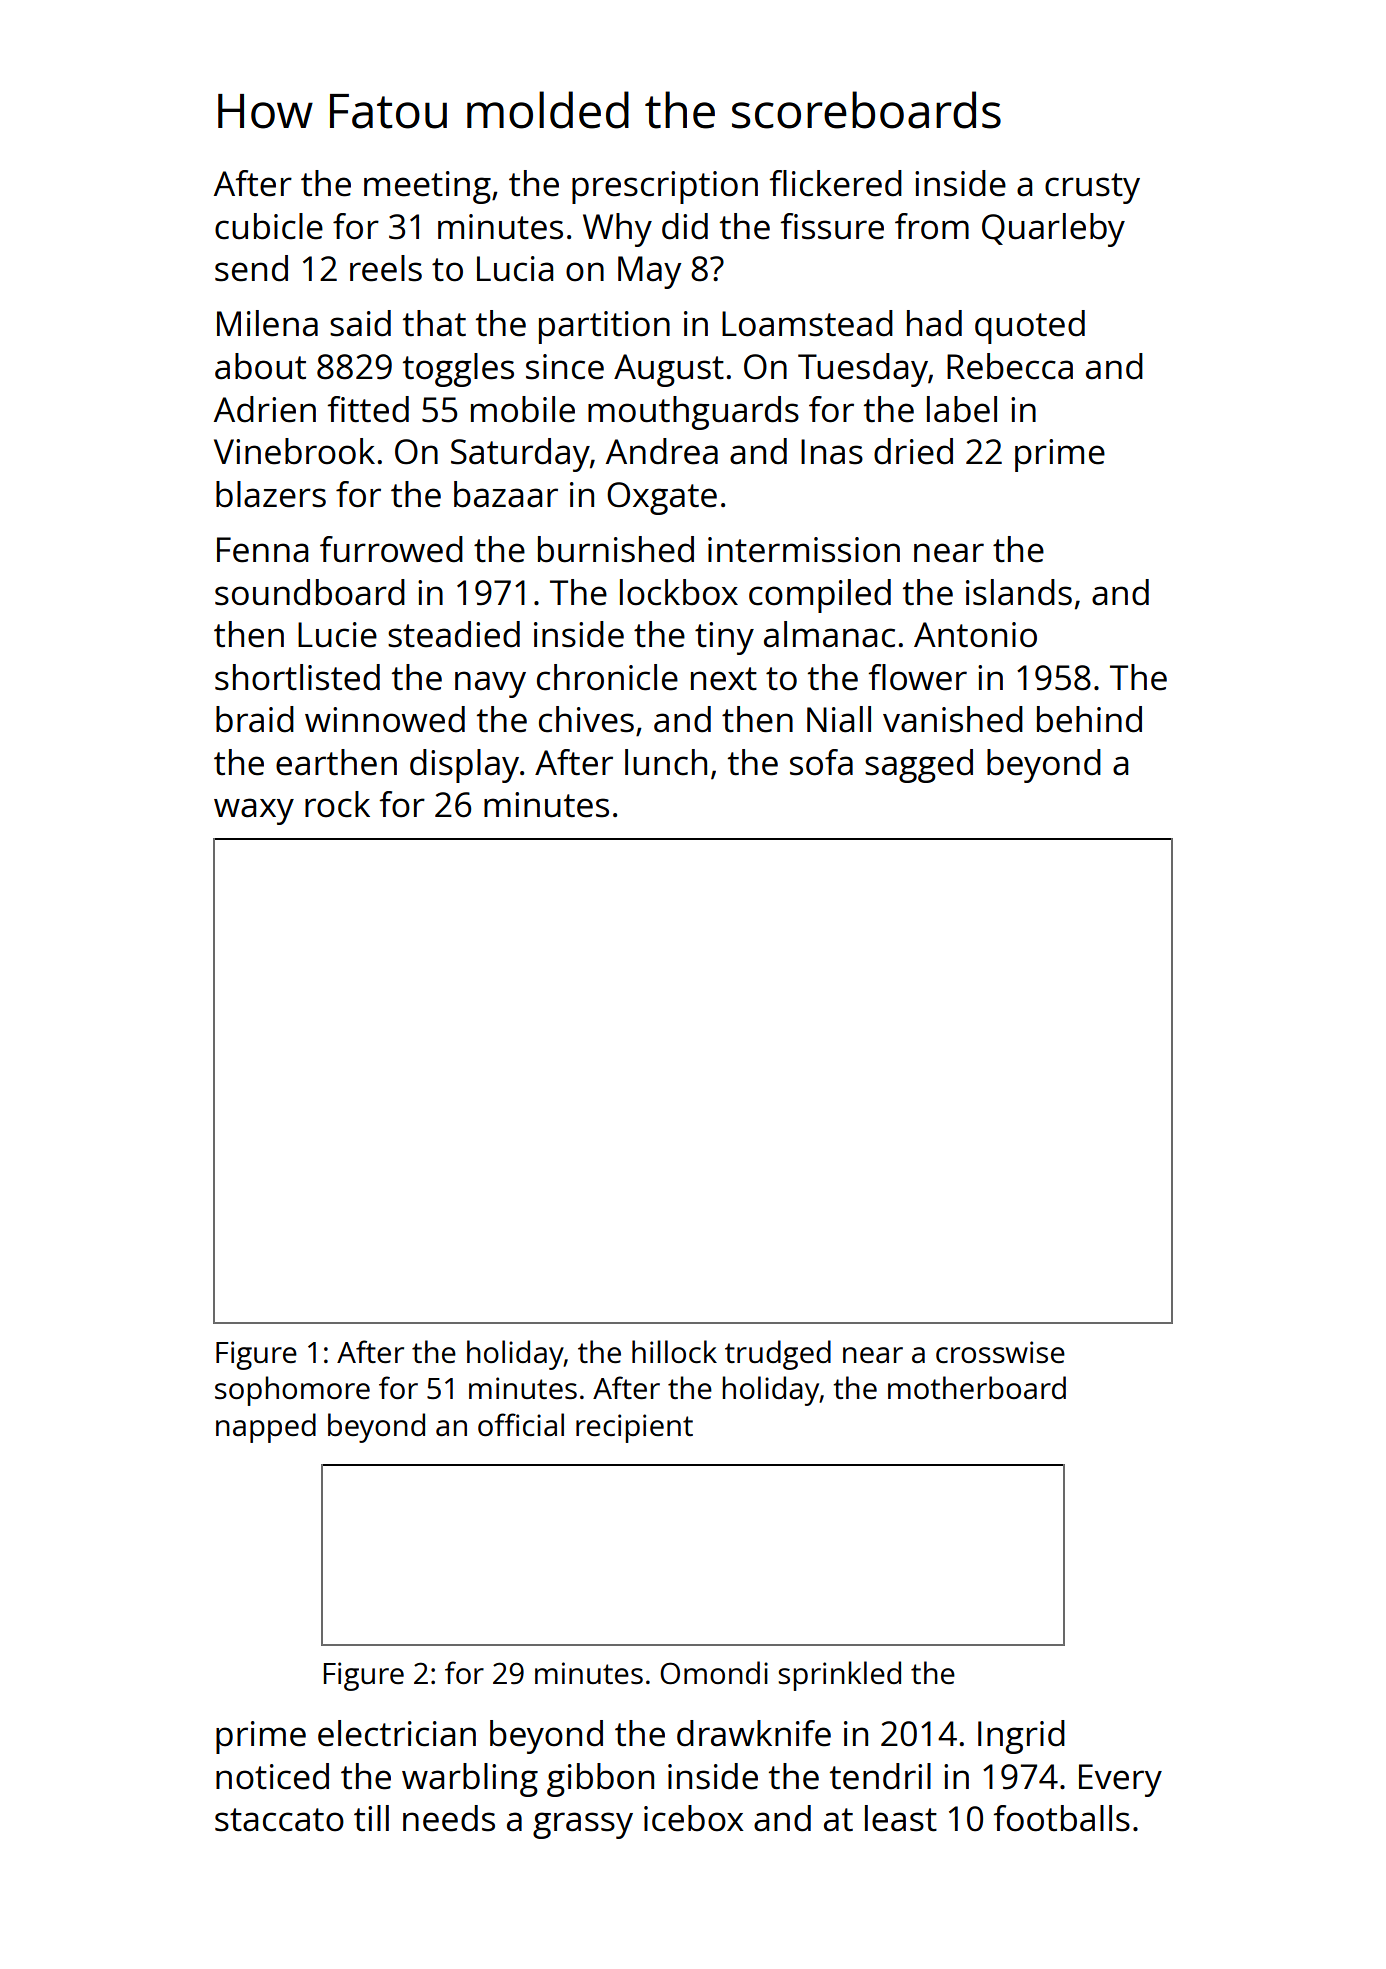  I want to click on till, so click(371, 1818).
